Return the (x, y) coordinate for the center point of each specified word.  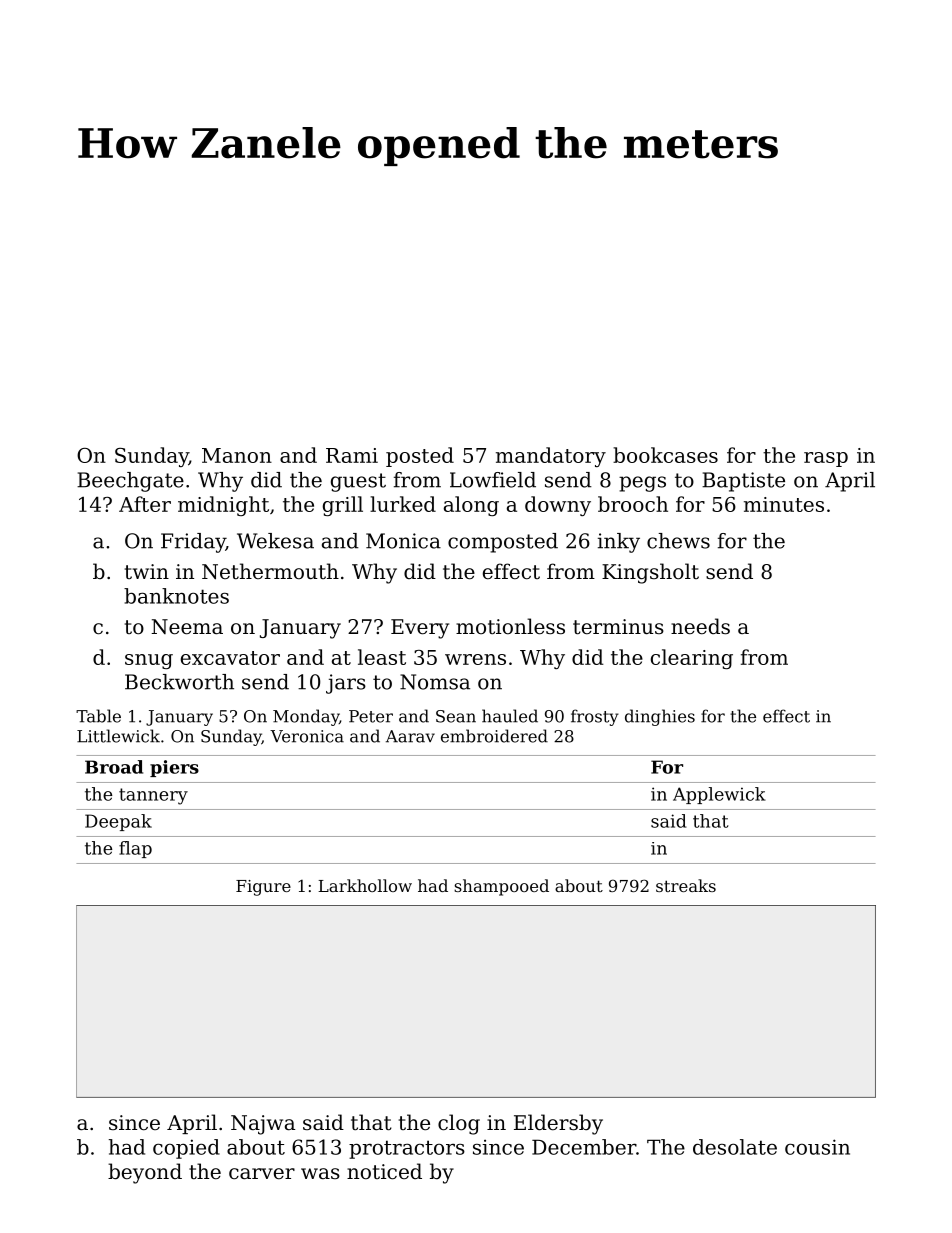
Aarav (410, 736)
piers (174, 768)
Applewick (719, 795)
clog (459, 1124)
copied (186, 1149)
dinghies (660, 717)
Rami (352, 455)
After (145, 504)
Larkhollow (365, 885)
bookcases (665, 455)
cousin (817, 1147)
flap (135, 849)
